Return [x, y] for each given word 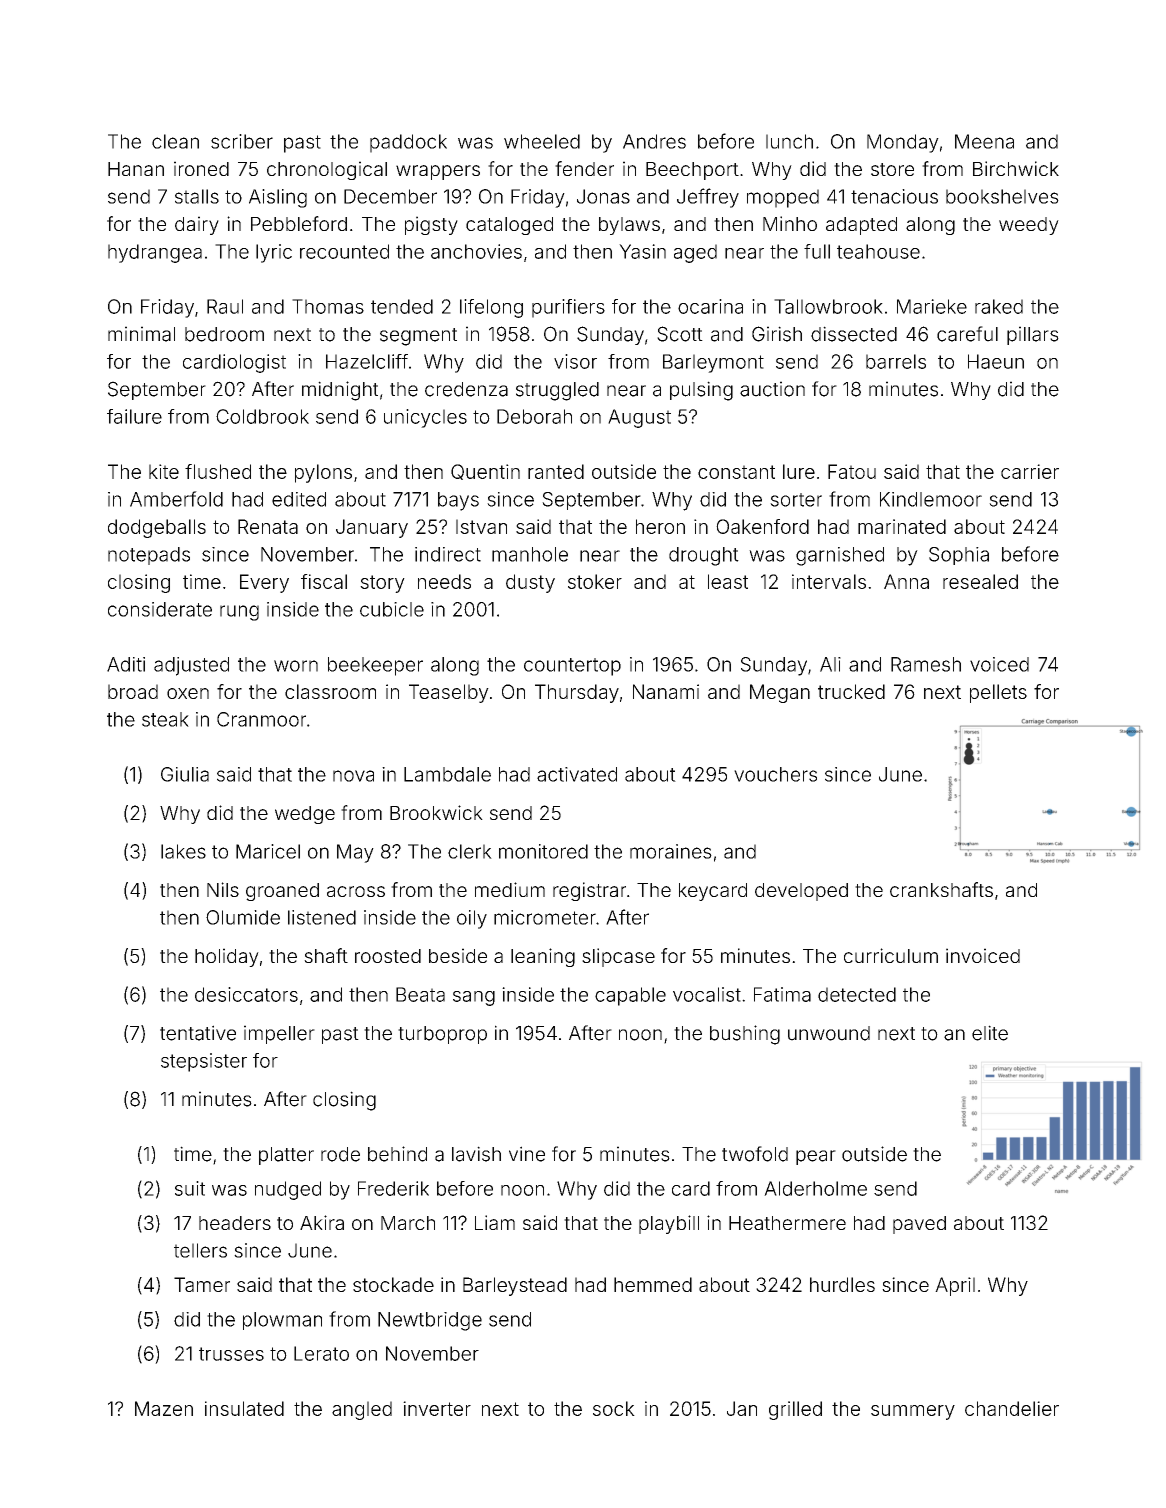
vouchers [775, 774]
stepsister [204, 1062]
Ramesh [926, 664]
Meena [984, 141]
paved [919, 1225]
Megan [780, 693]
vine [527, 1154]
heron [660, 526]
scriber [242, 141]
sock [614, 1408]
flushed [218, 471]
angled [362, 1410]
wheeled [542, 141]
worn [296, 666]
